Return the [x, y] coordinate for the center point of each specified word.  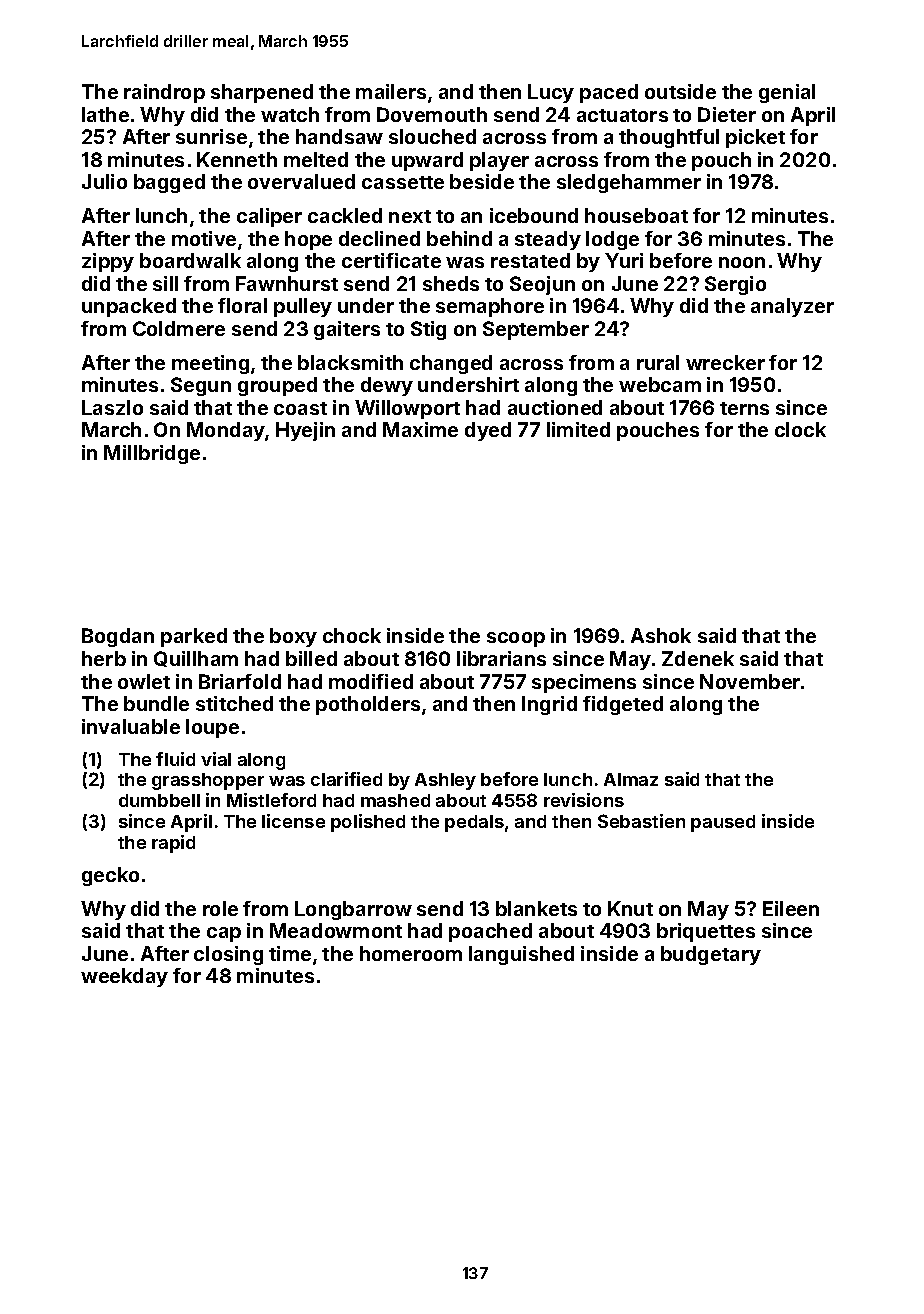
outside [680, 91]
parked [194, 637]
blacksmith [350, 362]
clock [800, 429]
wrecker [725, 362]
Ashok [661, 635]
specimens [584, 683]
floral [242, 305]
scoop [516, 639]
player [499, 161]
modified [371, 681]
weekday [124, 977]
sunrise [211, 136]
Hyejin [305, 431]
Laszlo [112, 407]
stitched [234, 703]
